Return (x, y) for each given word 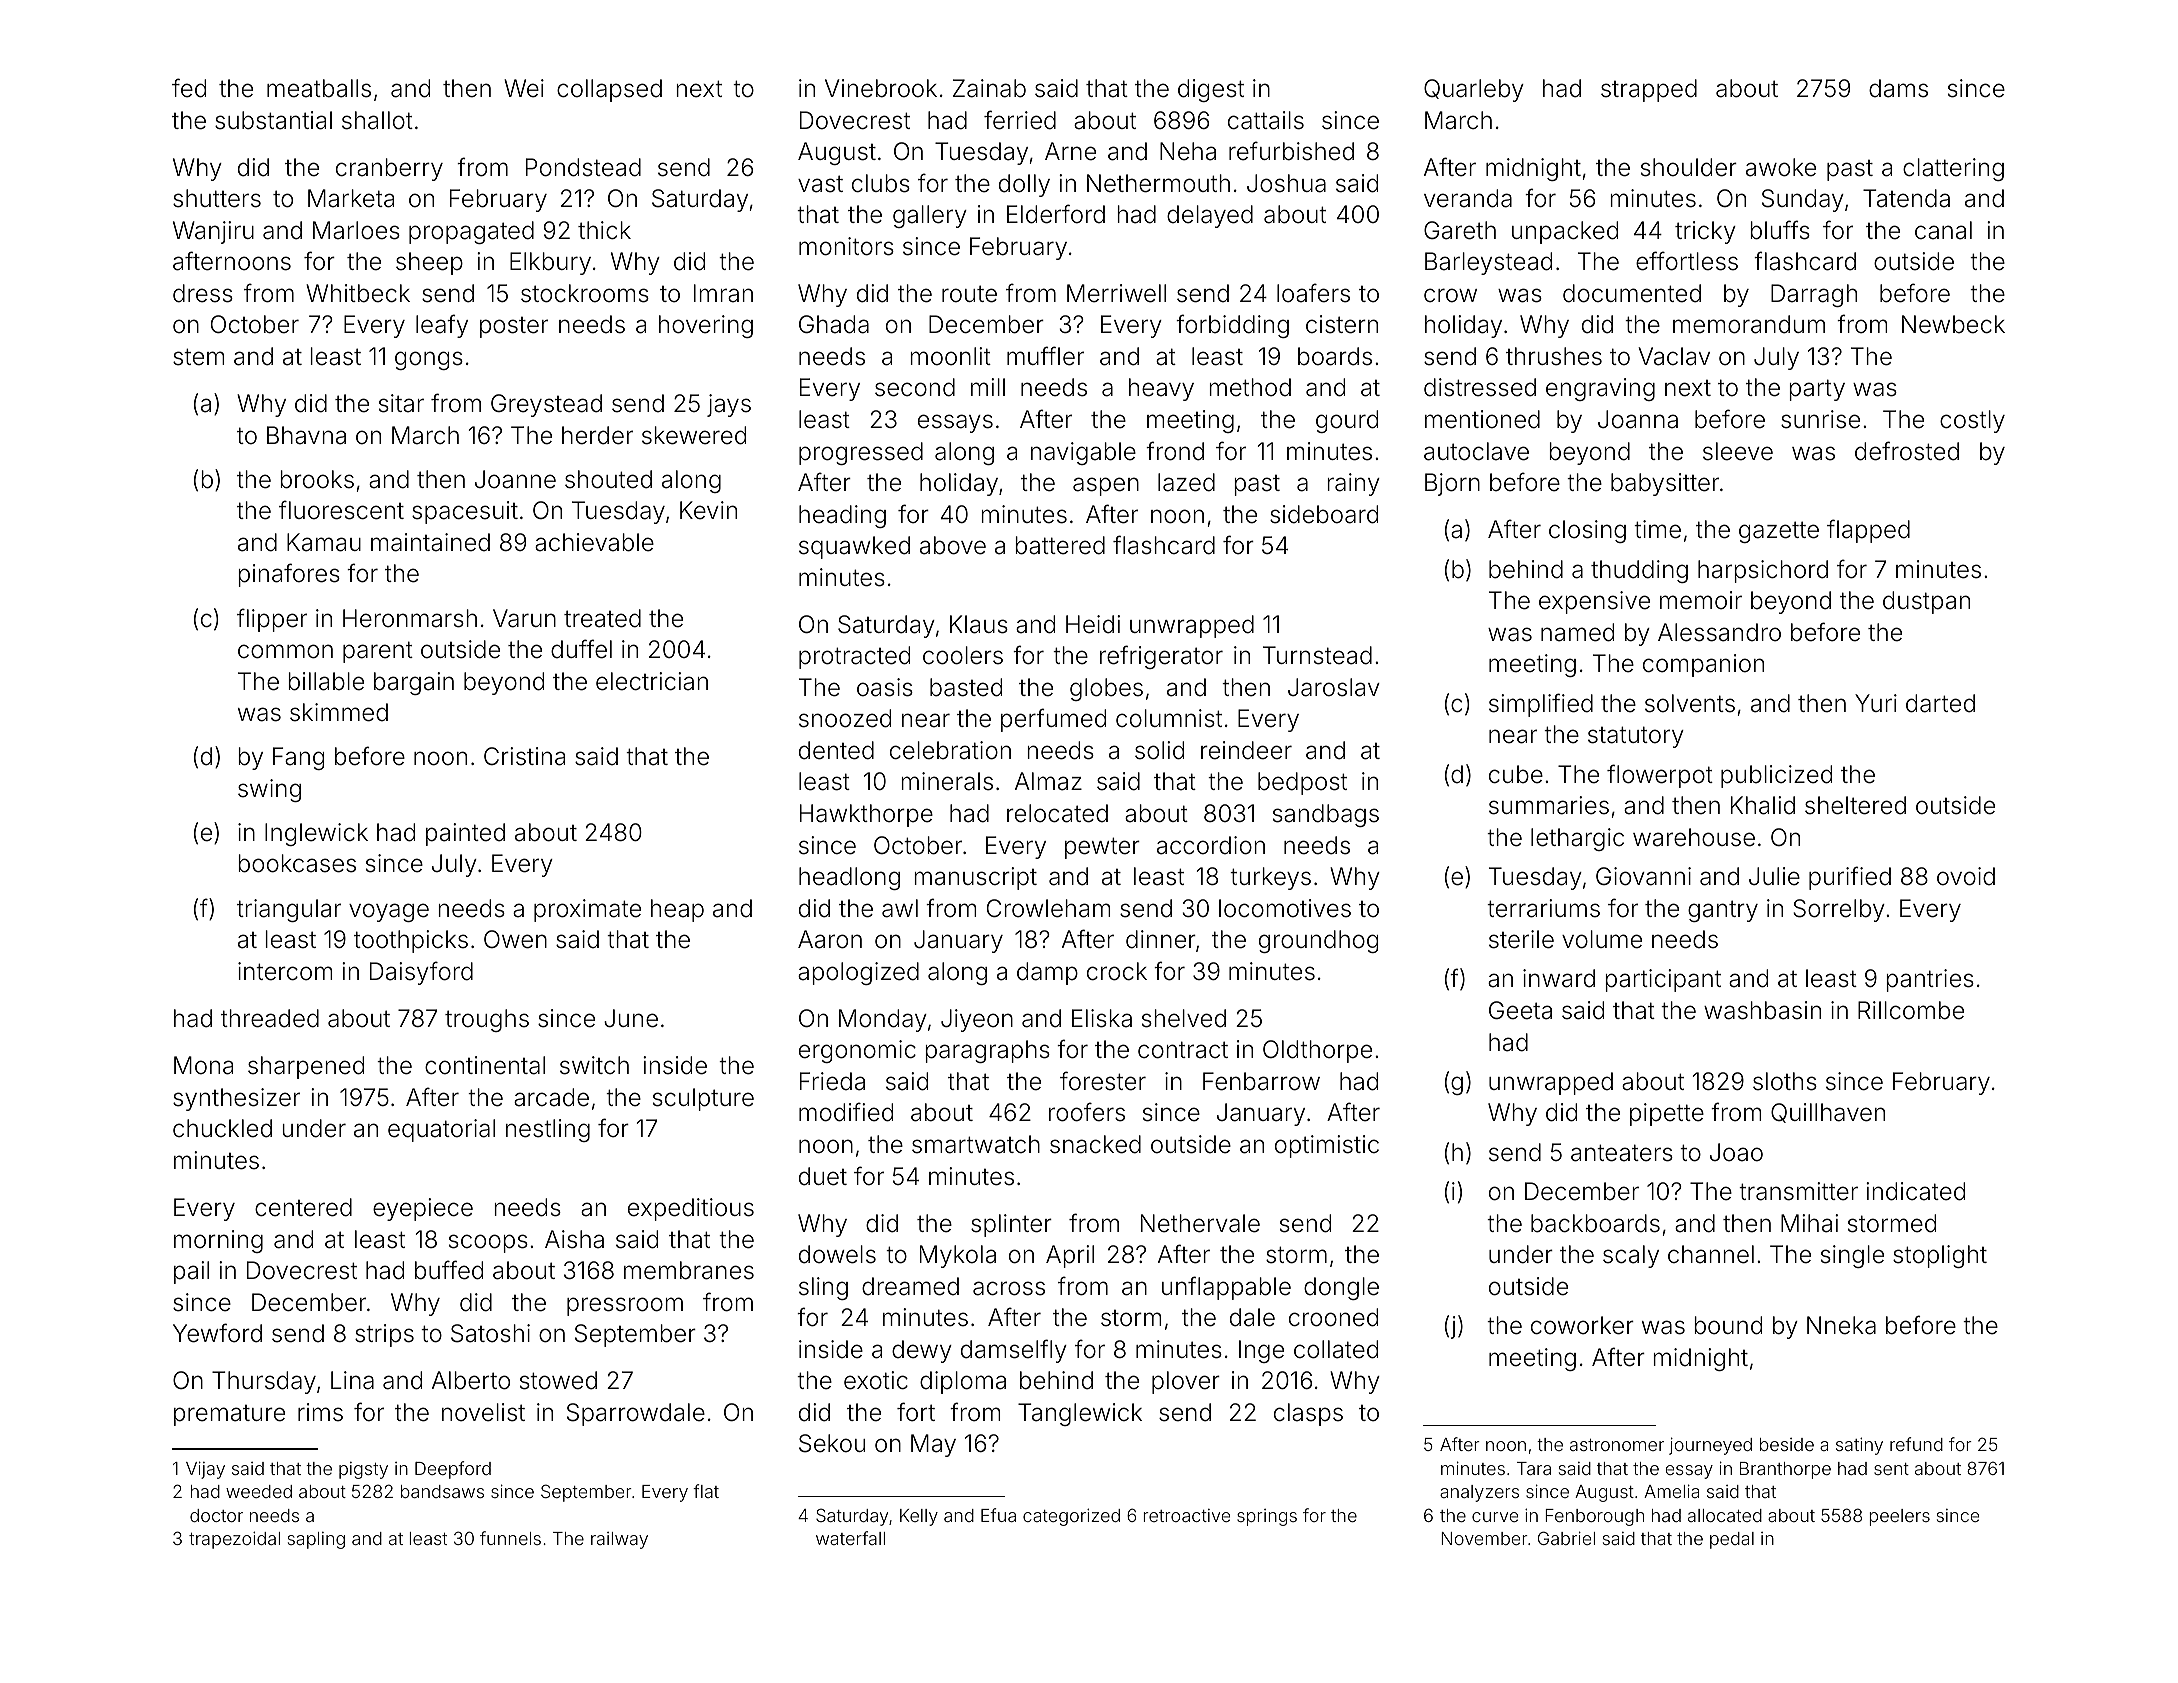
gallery (930, 216)
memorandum (1749, 324)
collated (1336, 1349)
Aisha (574, 1239)
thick (604, 230)
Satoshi (490, 1333)
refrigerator (1161, 657)
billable (326, 681)
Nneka (1841, 1325)
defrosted (1907, 451)
